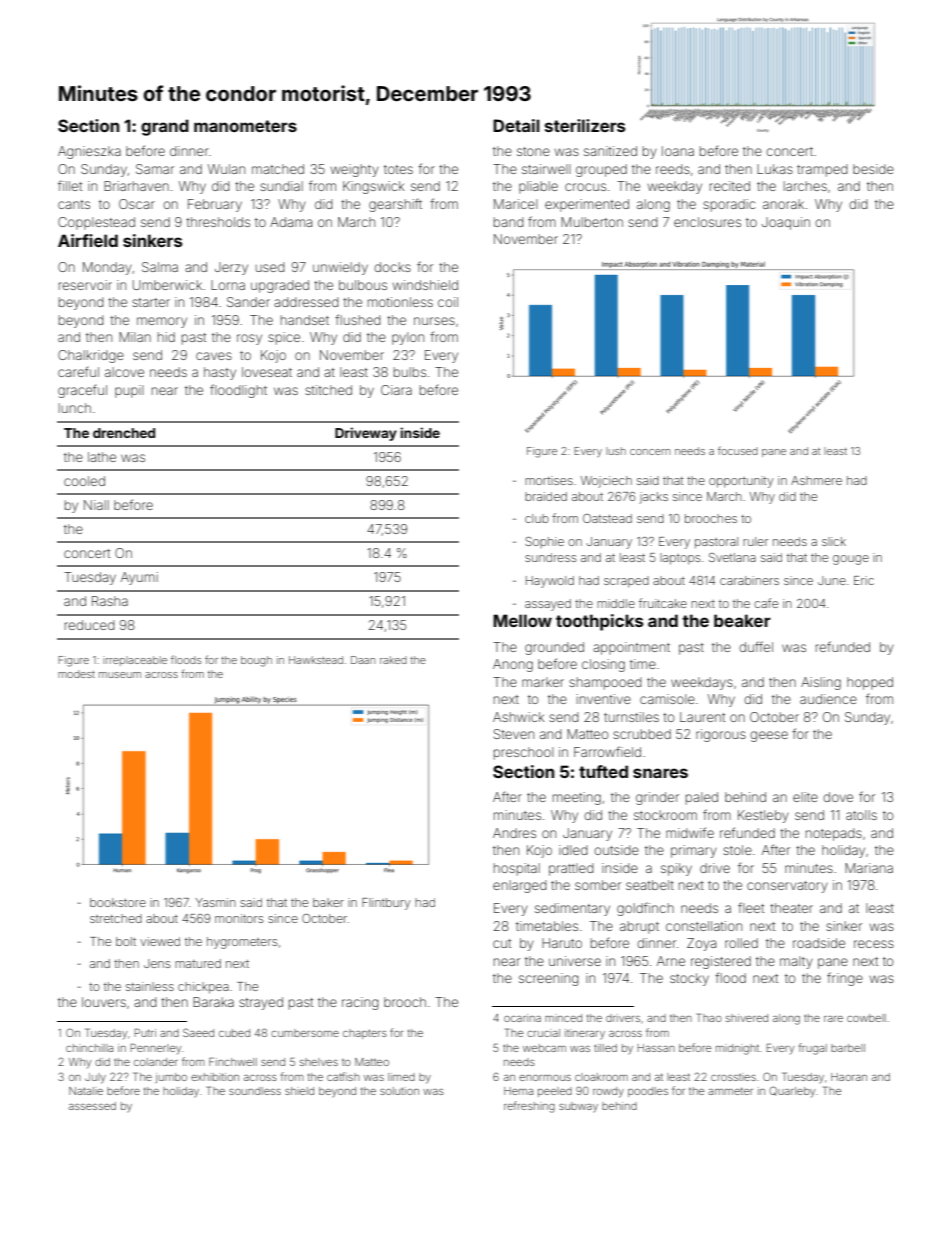 The image size is (952, 1233). What do you see at coordinates (291, 222) in the page?
I see `Adama` at bounding box center [291, 222].
